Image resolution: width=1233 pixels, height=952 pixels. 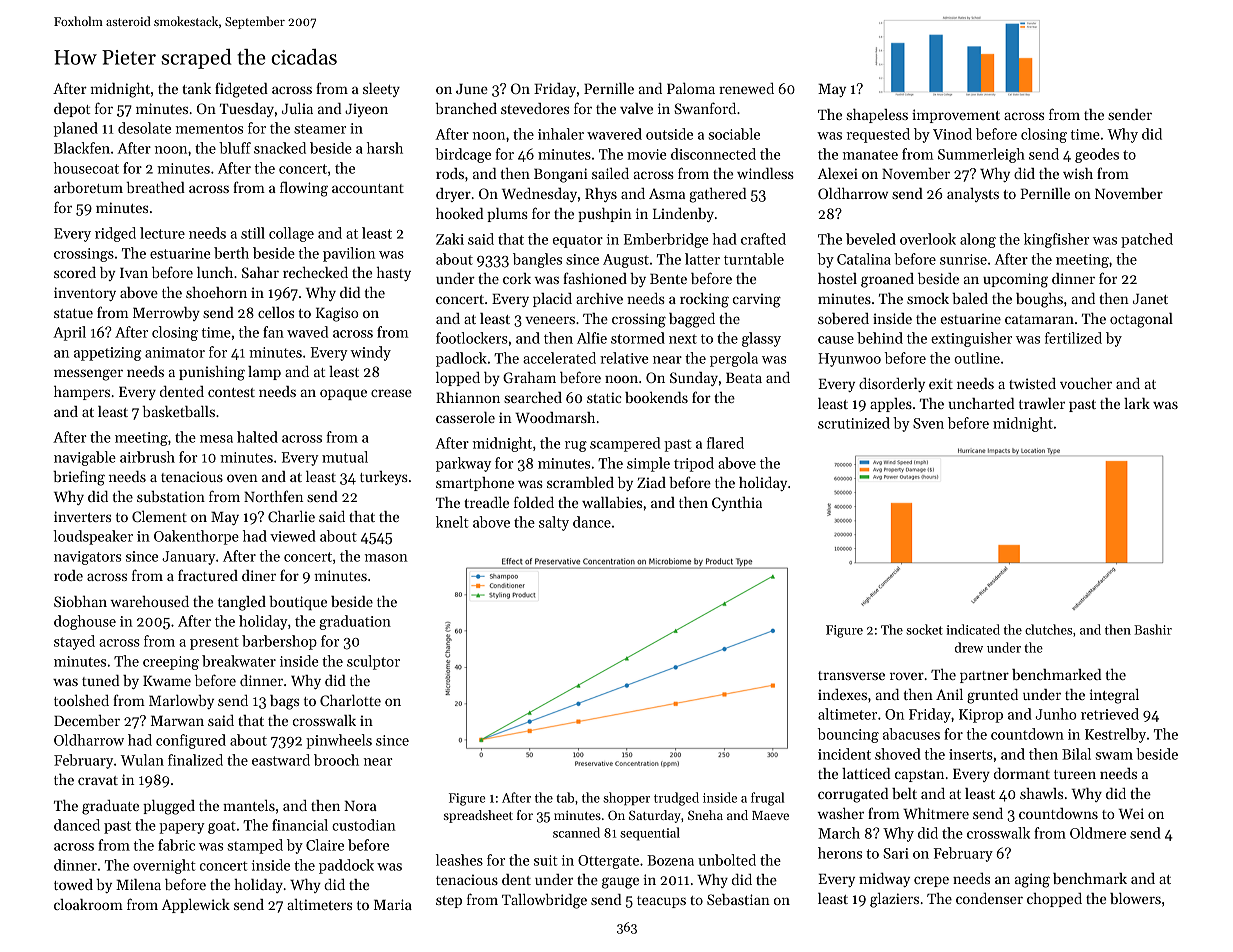 I want to click on pavilion, so click(x=349, y=254).
